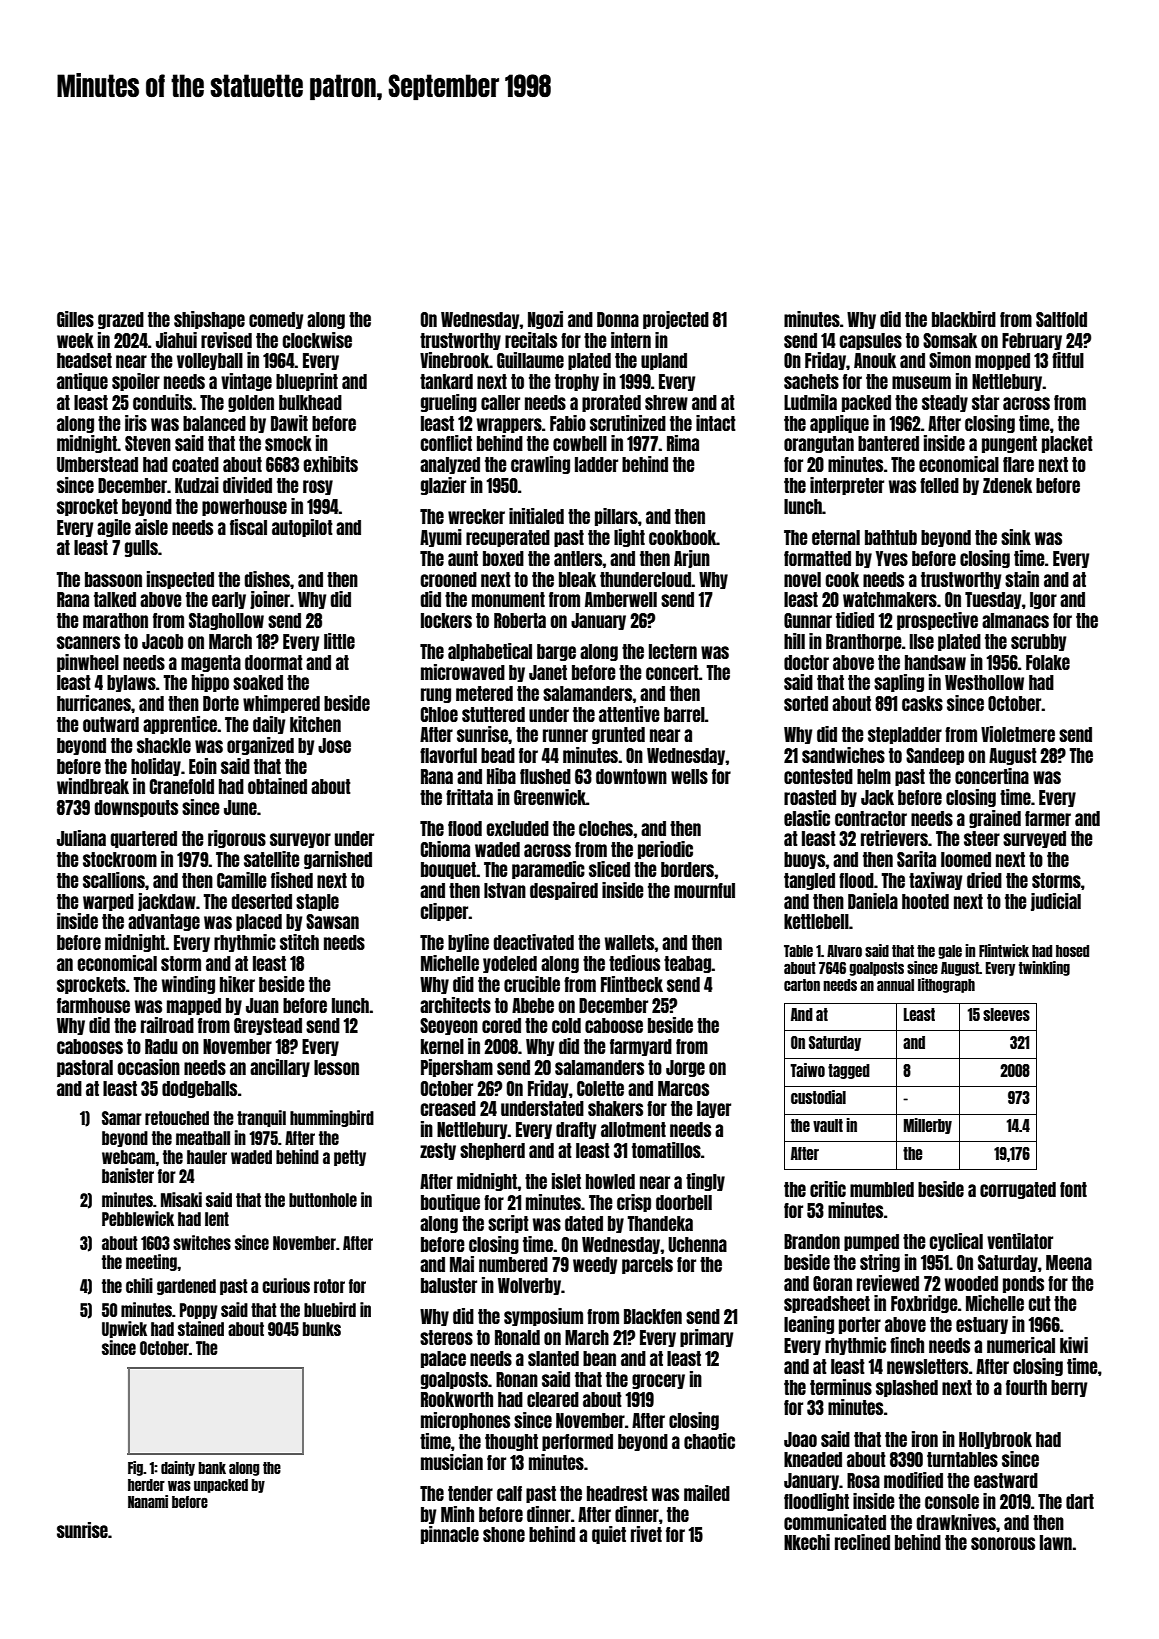 This image has height=1639, width=1159. I want to click on Ngozi, so click(545, 320).
